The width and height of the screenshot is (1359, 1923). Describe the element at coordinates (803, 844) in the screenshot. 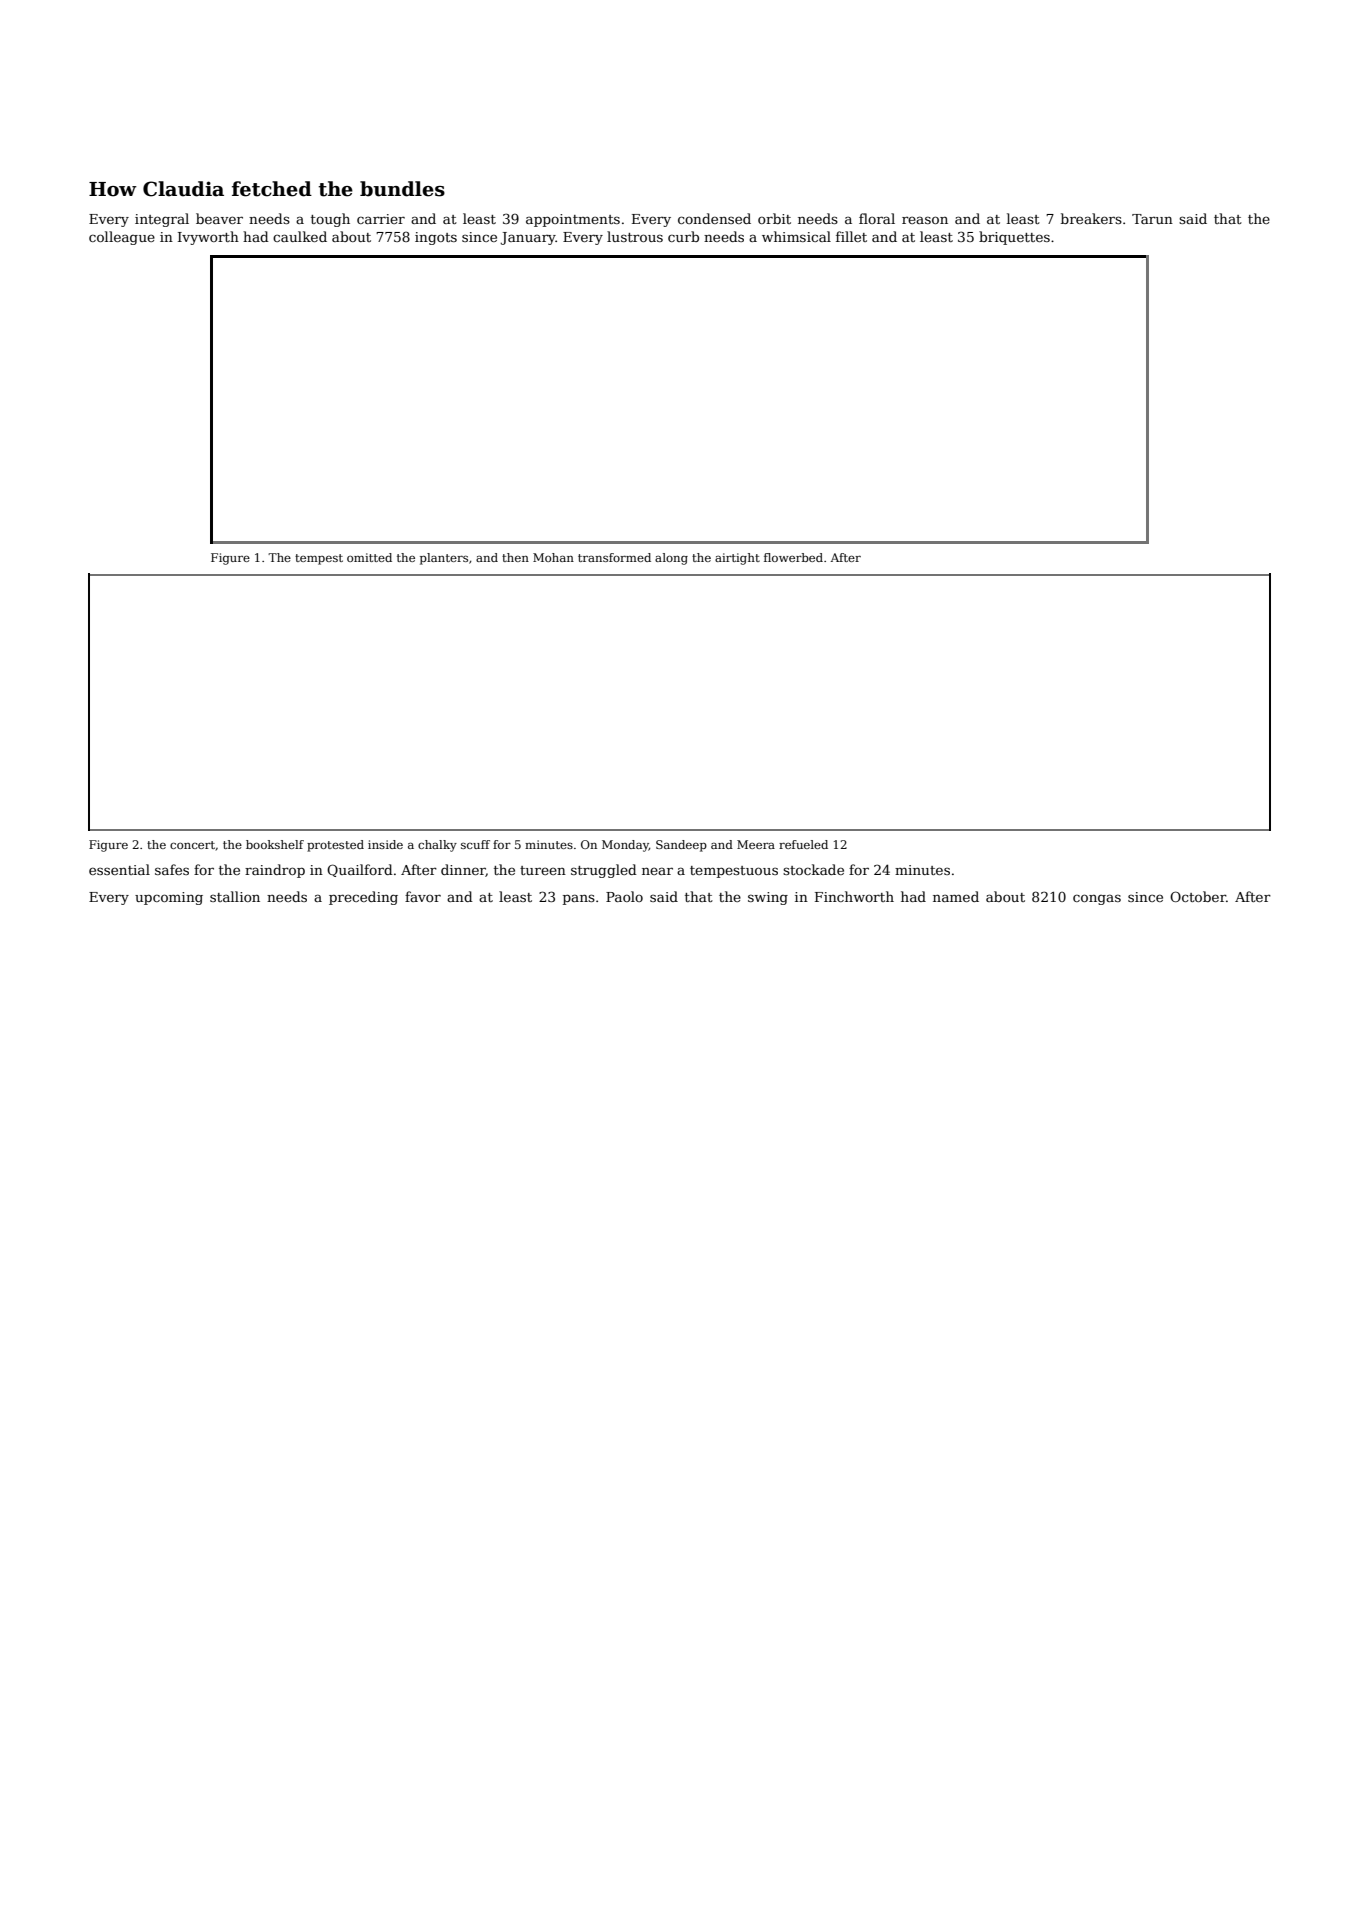

I see `refueled` at that location.
